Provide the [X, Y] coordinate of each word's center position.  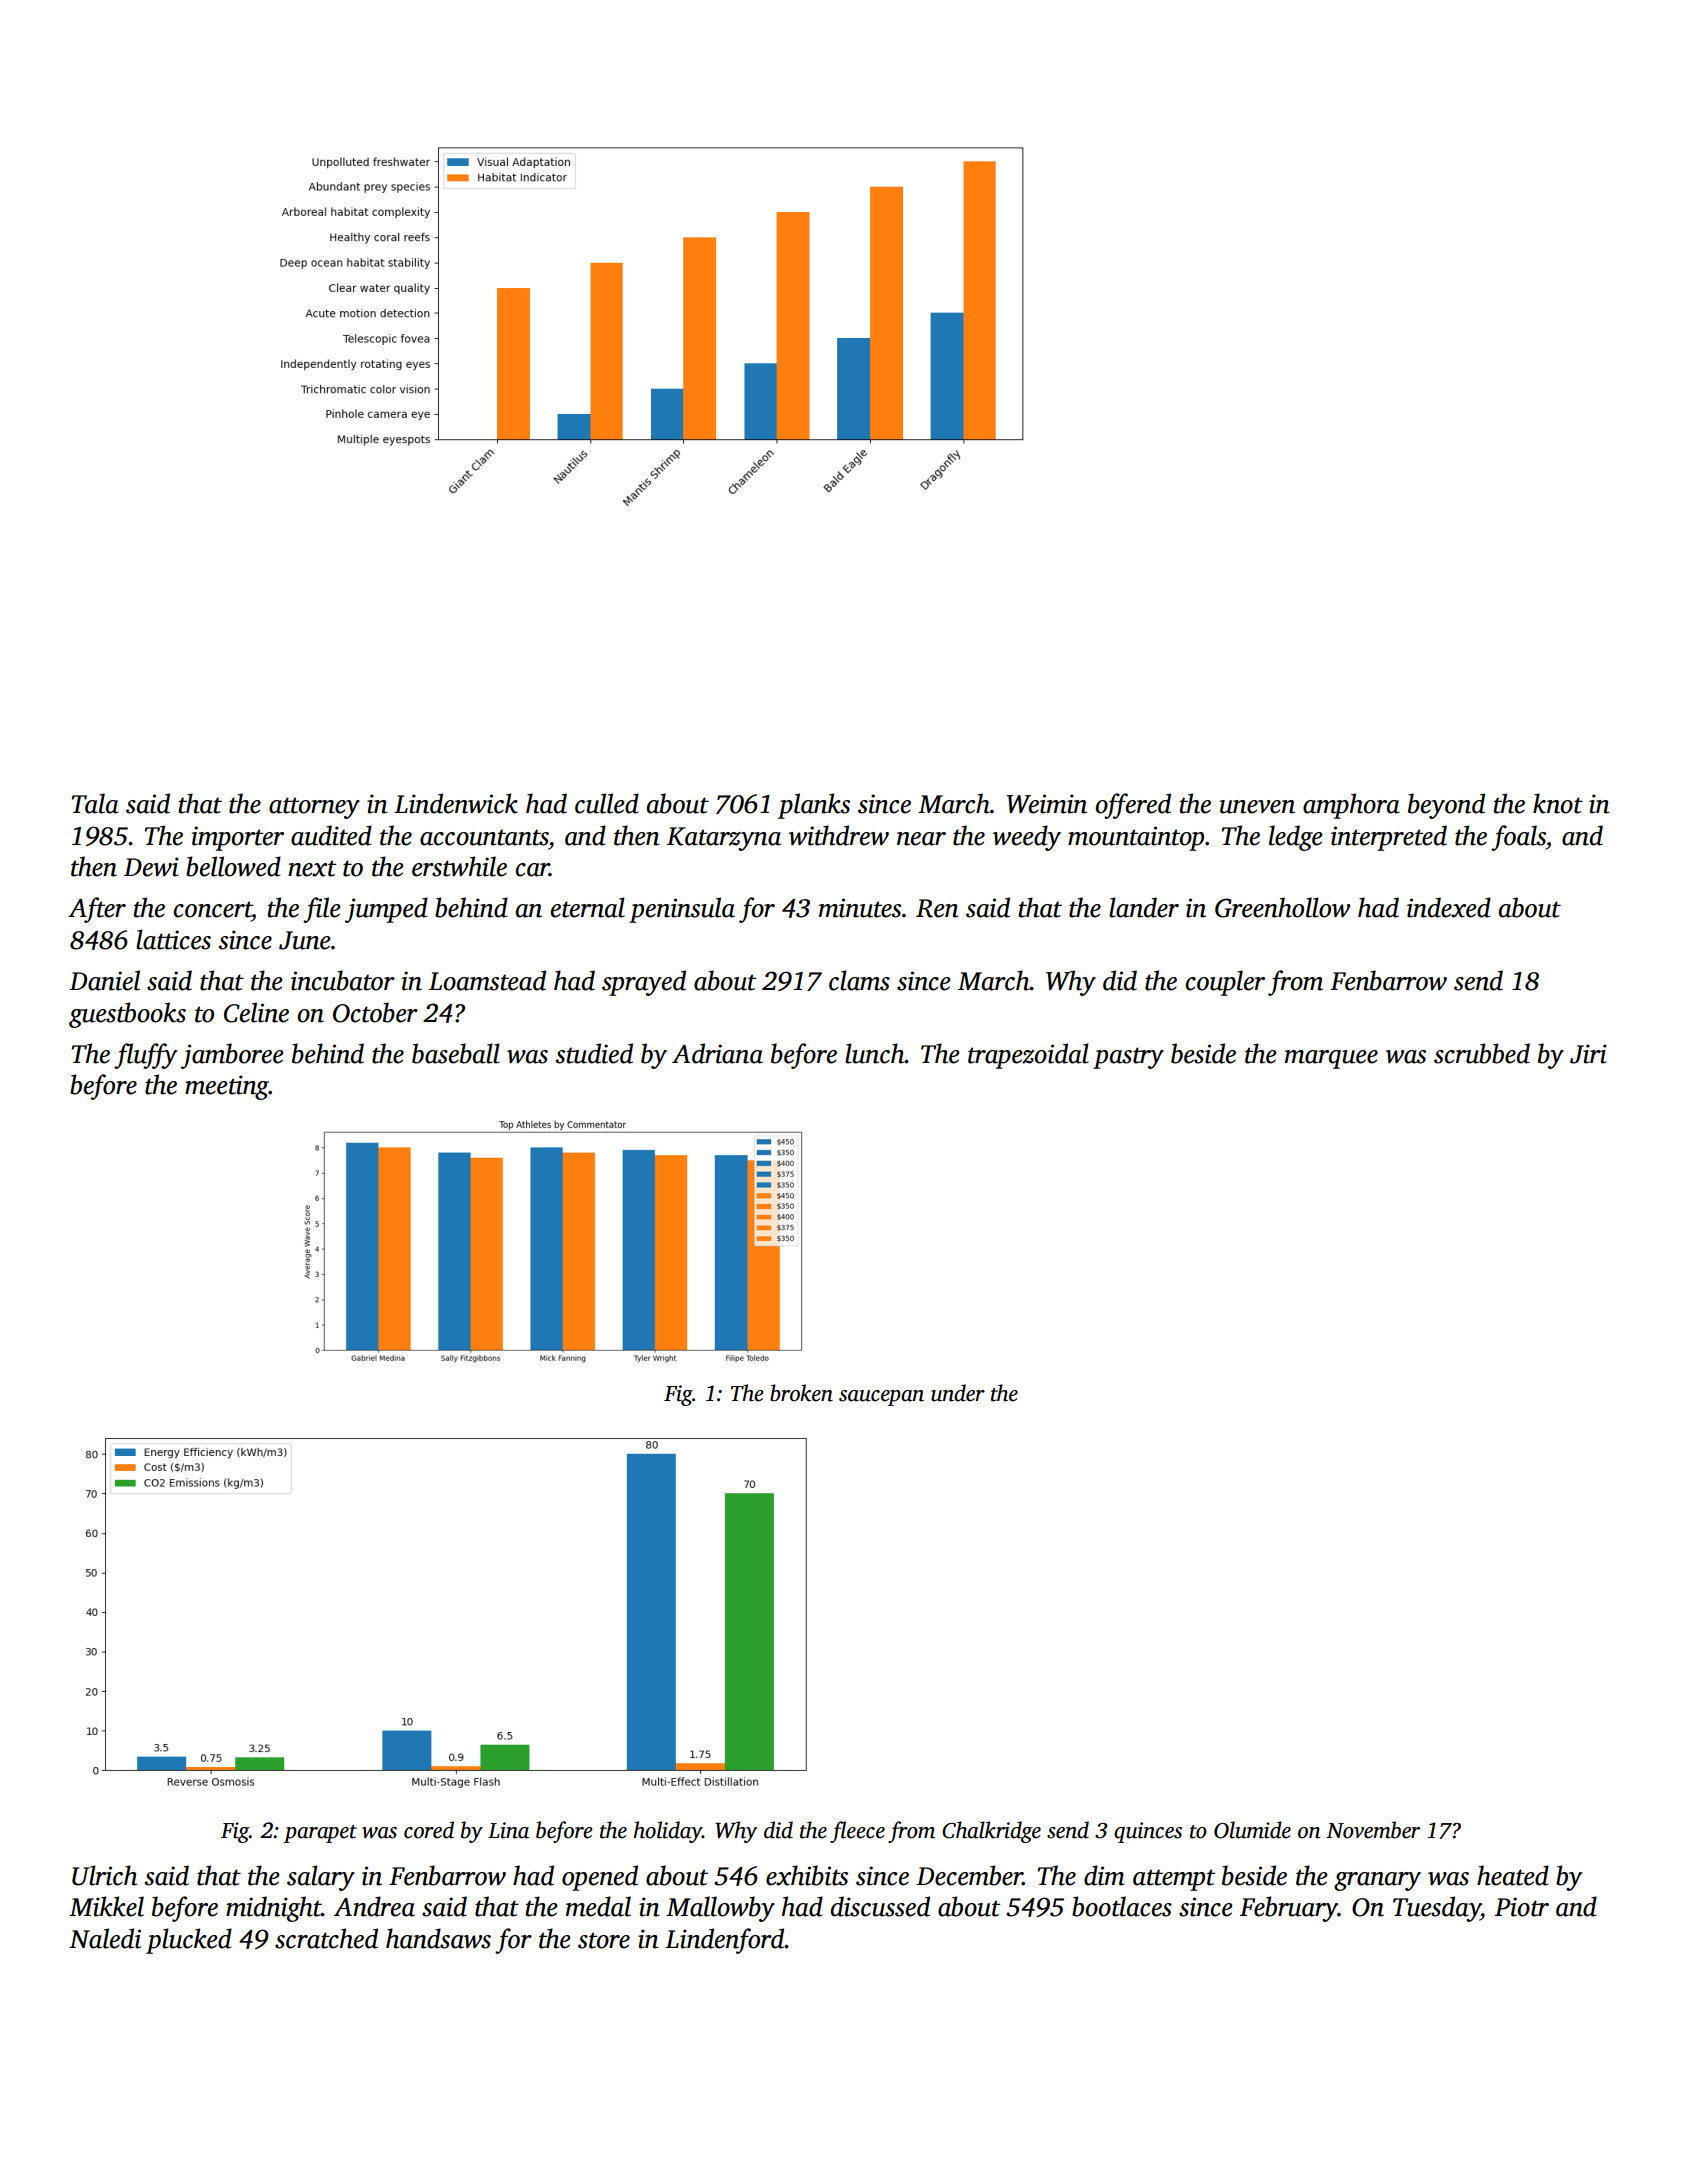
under [958, 1393]
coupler [1225, 983]
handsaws [438, 1938]
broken [801, 1393]
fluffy [145, 1056]
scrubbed [1482, 1053]
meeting [227, 1087]
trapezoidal [1028, 1056]
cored [429, 1830]
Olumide [1252, 1830]
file [322, 910]
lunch [875, 1053]
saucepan [881, 1398]
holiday [668, 1832]
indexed [1449, 907]
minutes [860, 908]
